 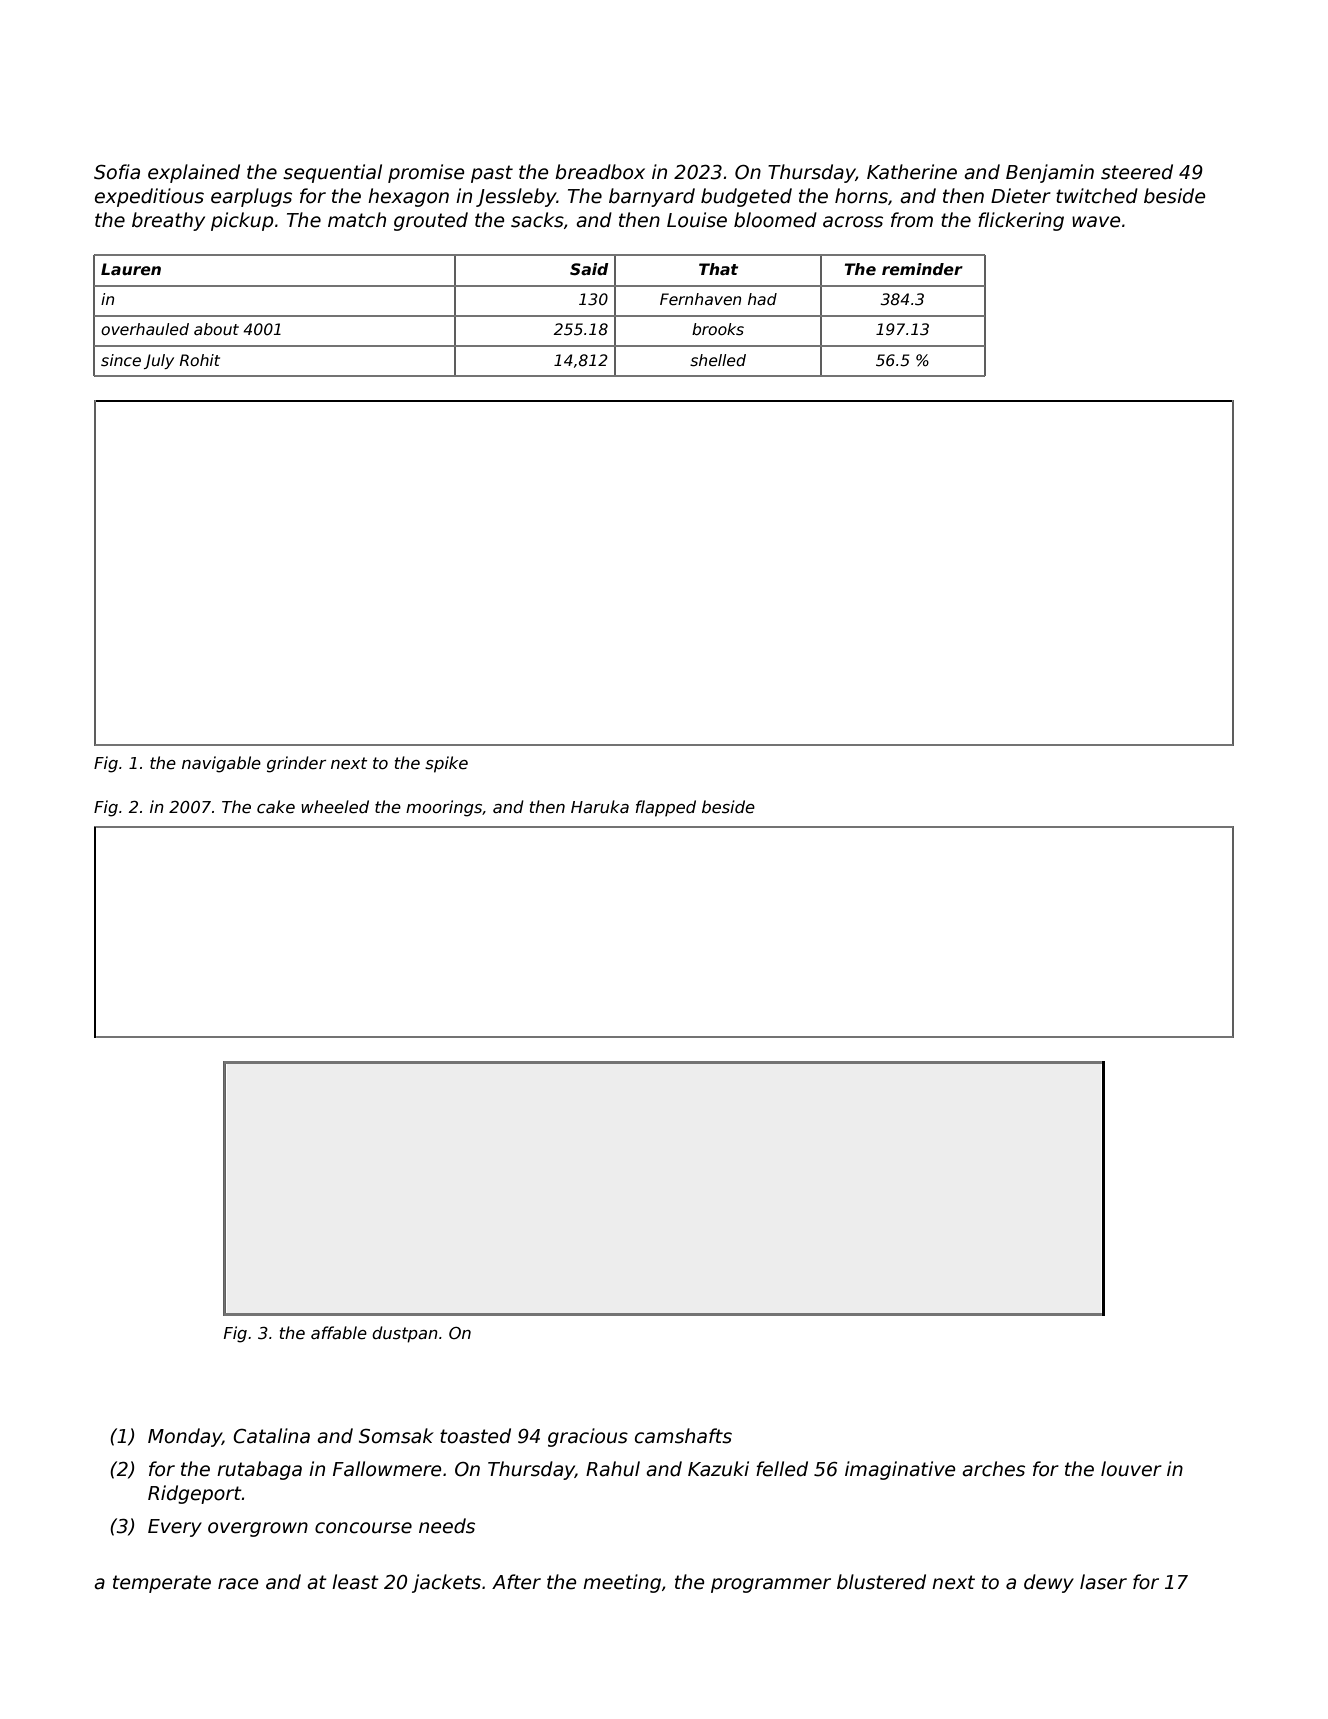 I want to click on July, so click(x=159, y=361).
